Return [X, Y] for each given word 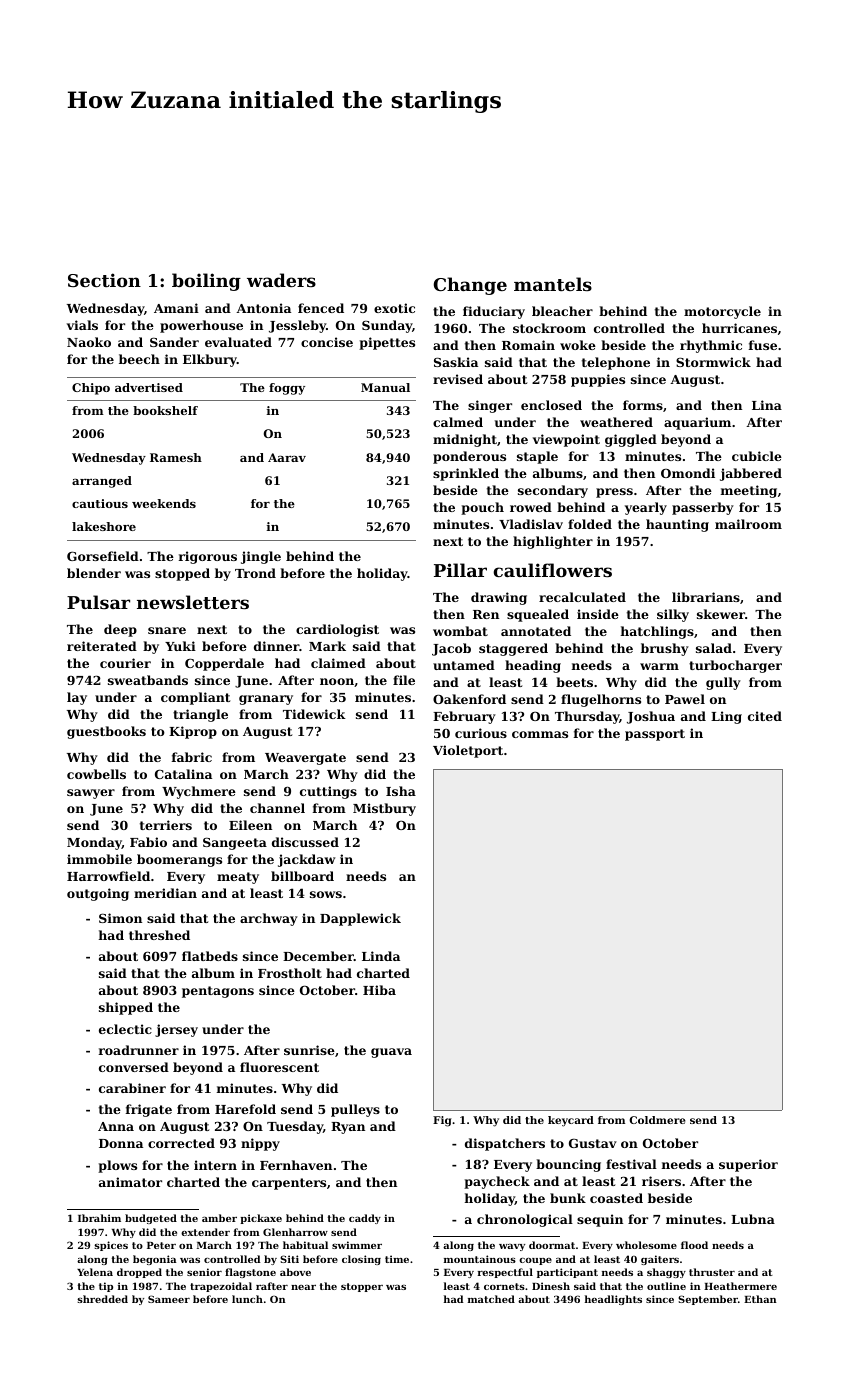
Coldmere [657, 1120]
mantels [553, 284]
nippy [260, 1144]
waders [281, 280]
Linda [381, 956]
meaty [238, 878]
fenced [321, 308]
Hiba [379, 990]
